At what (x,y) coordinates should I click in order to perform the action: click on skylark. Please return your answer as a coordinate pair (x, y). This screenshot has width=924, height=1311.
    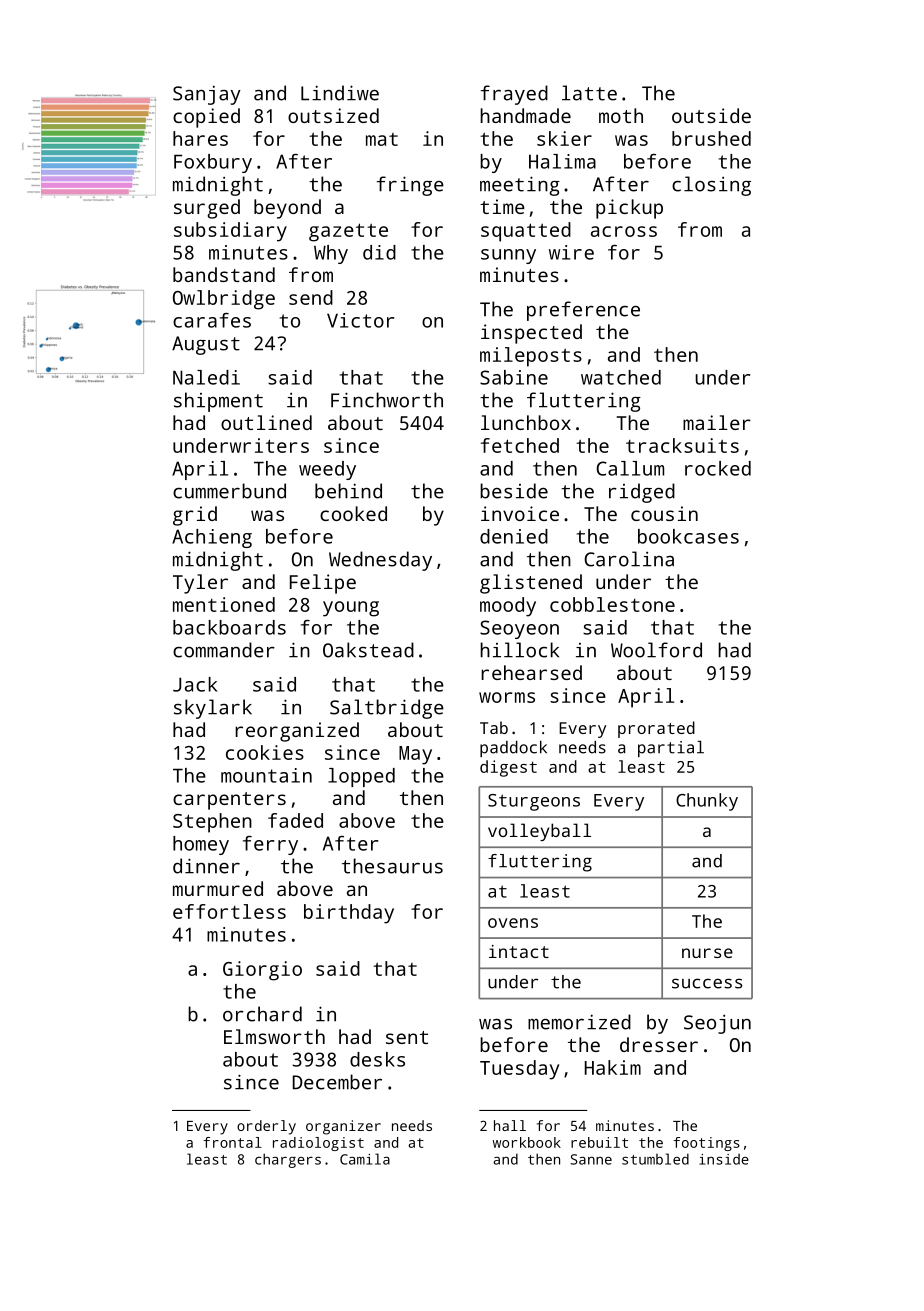
    Looking at the image, I should click on (213, 709).
